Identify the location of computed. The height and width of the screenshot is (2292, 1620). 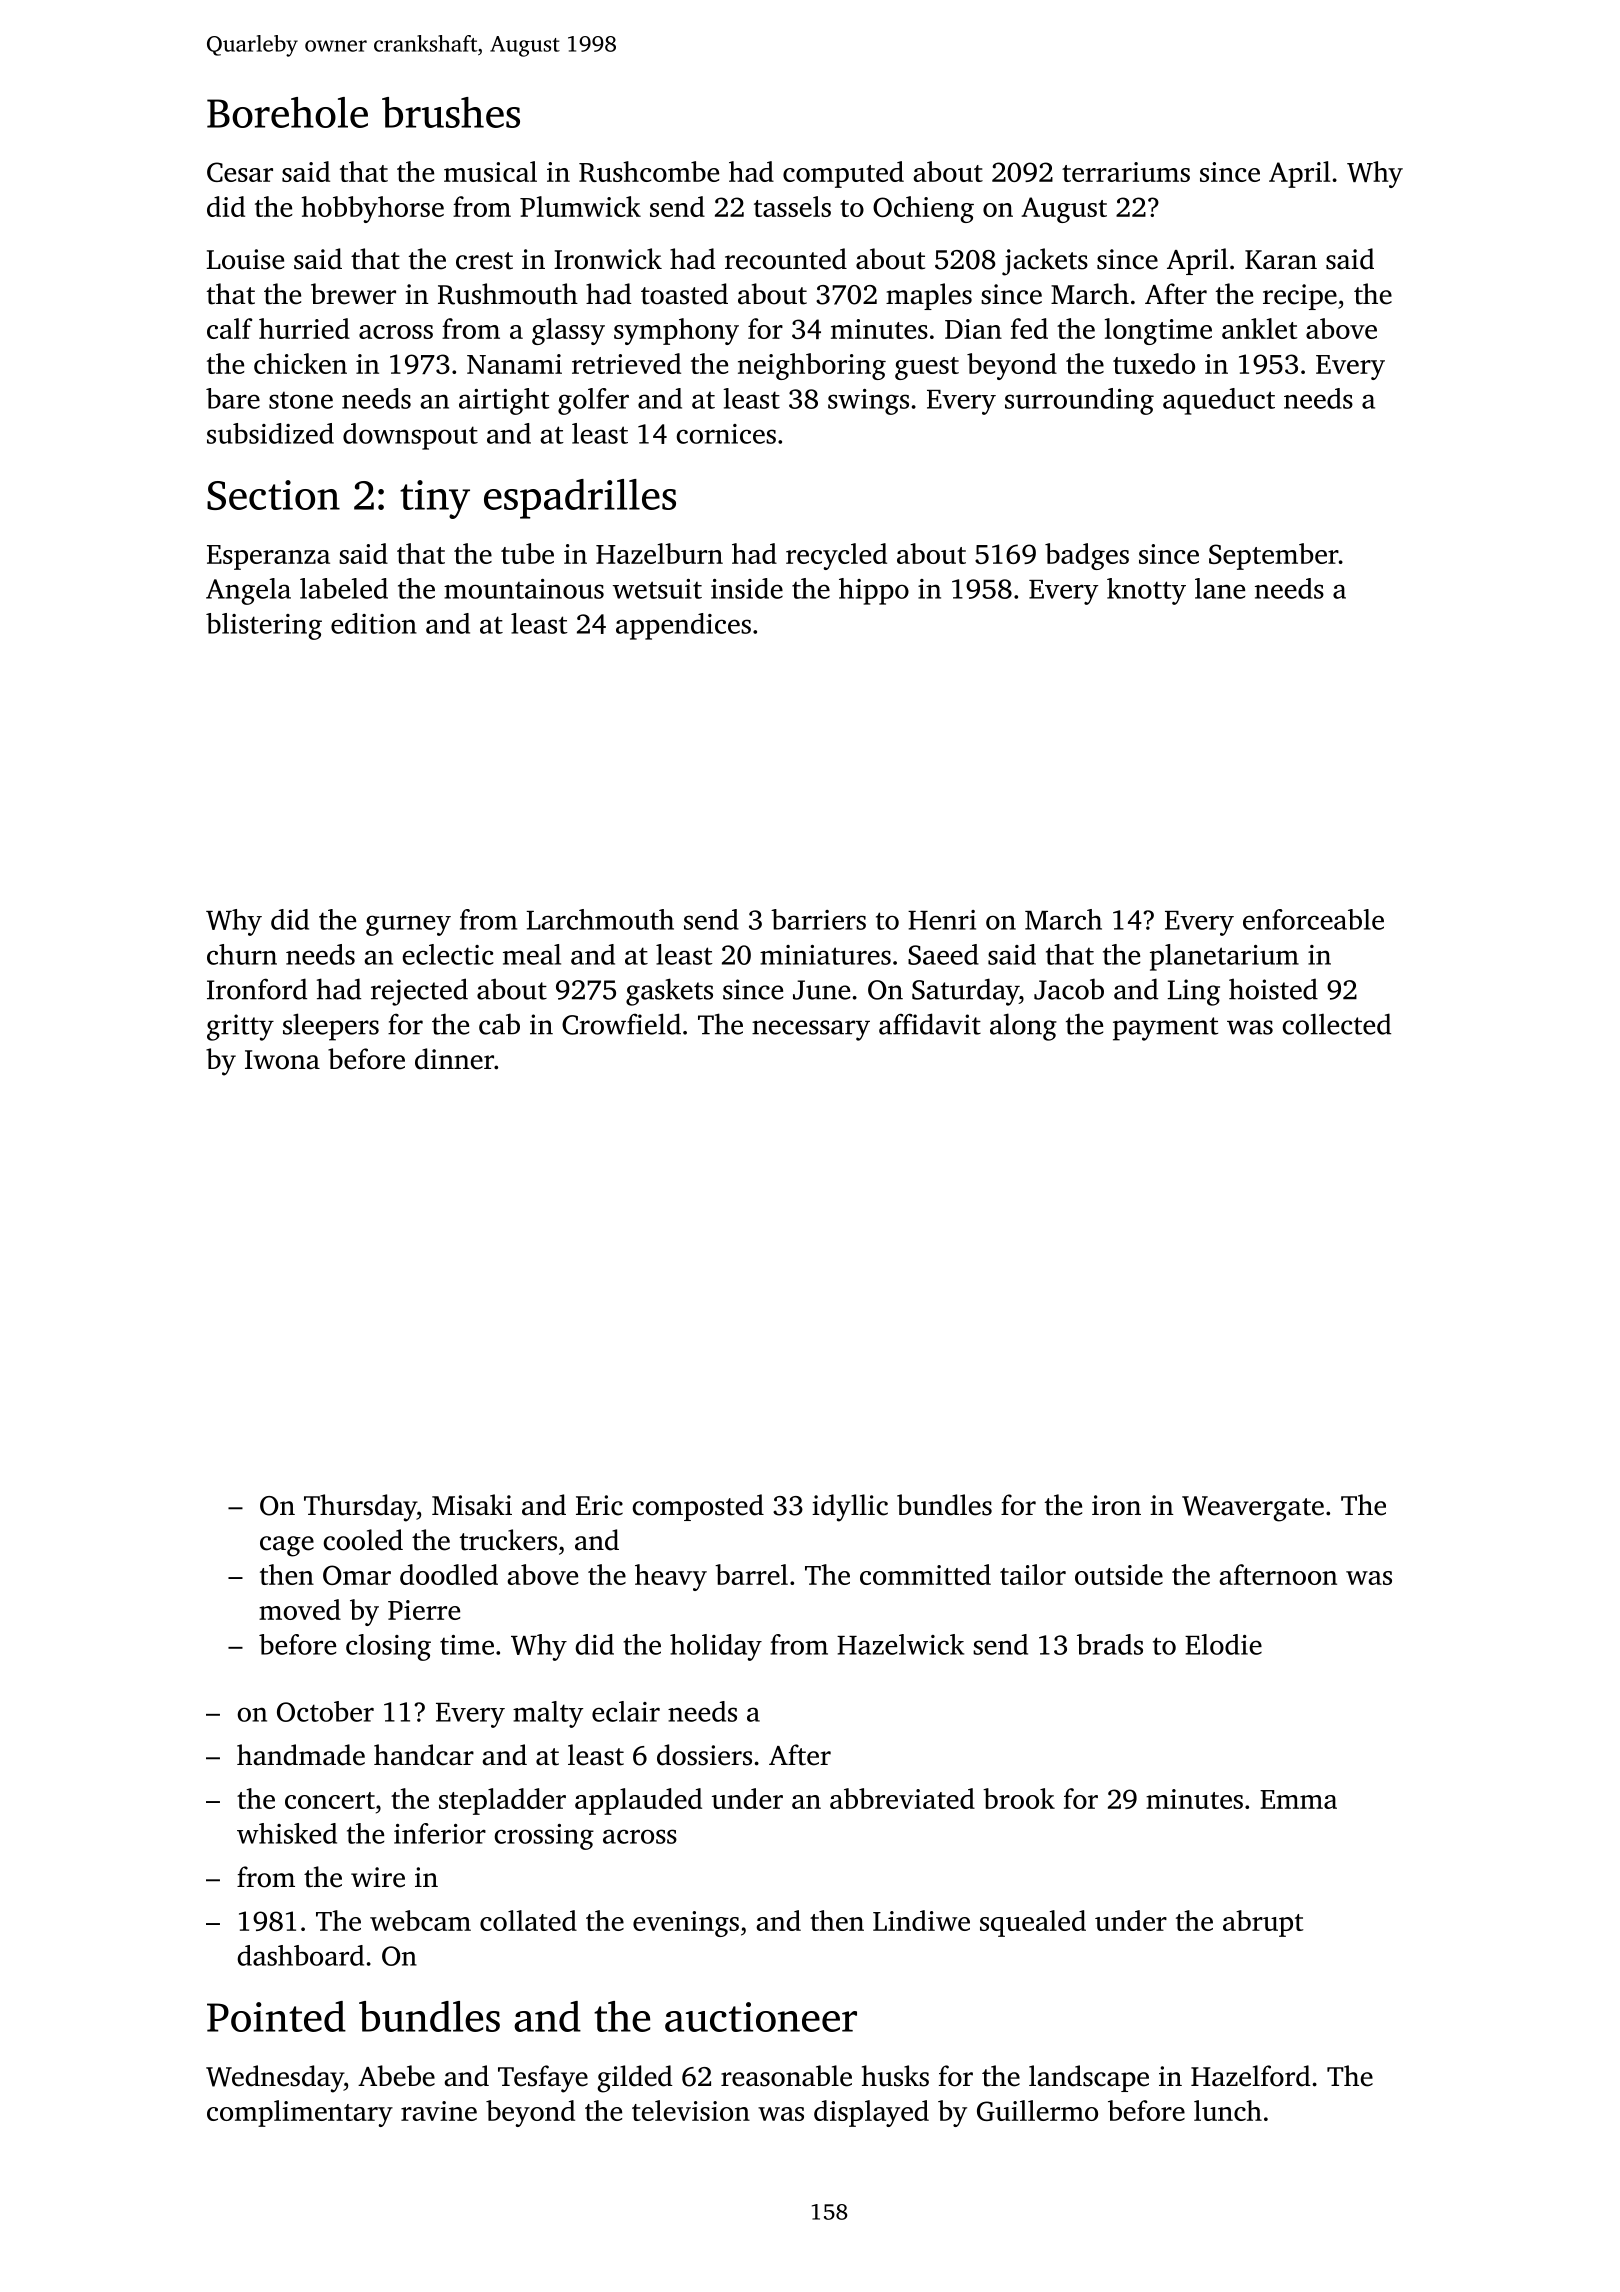
(843, 174).
